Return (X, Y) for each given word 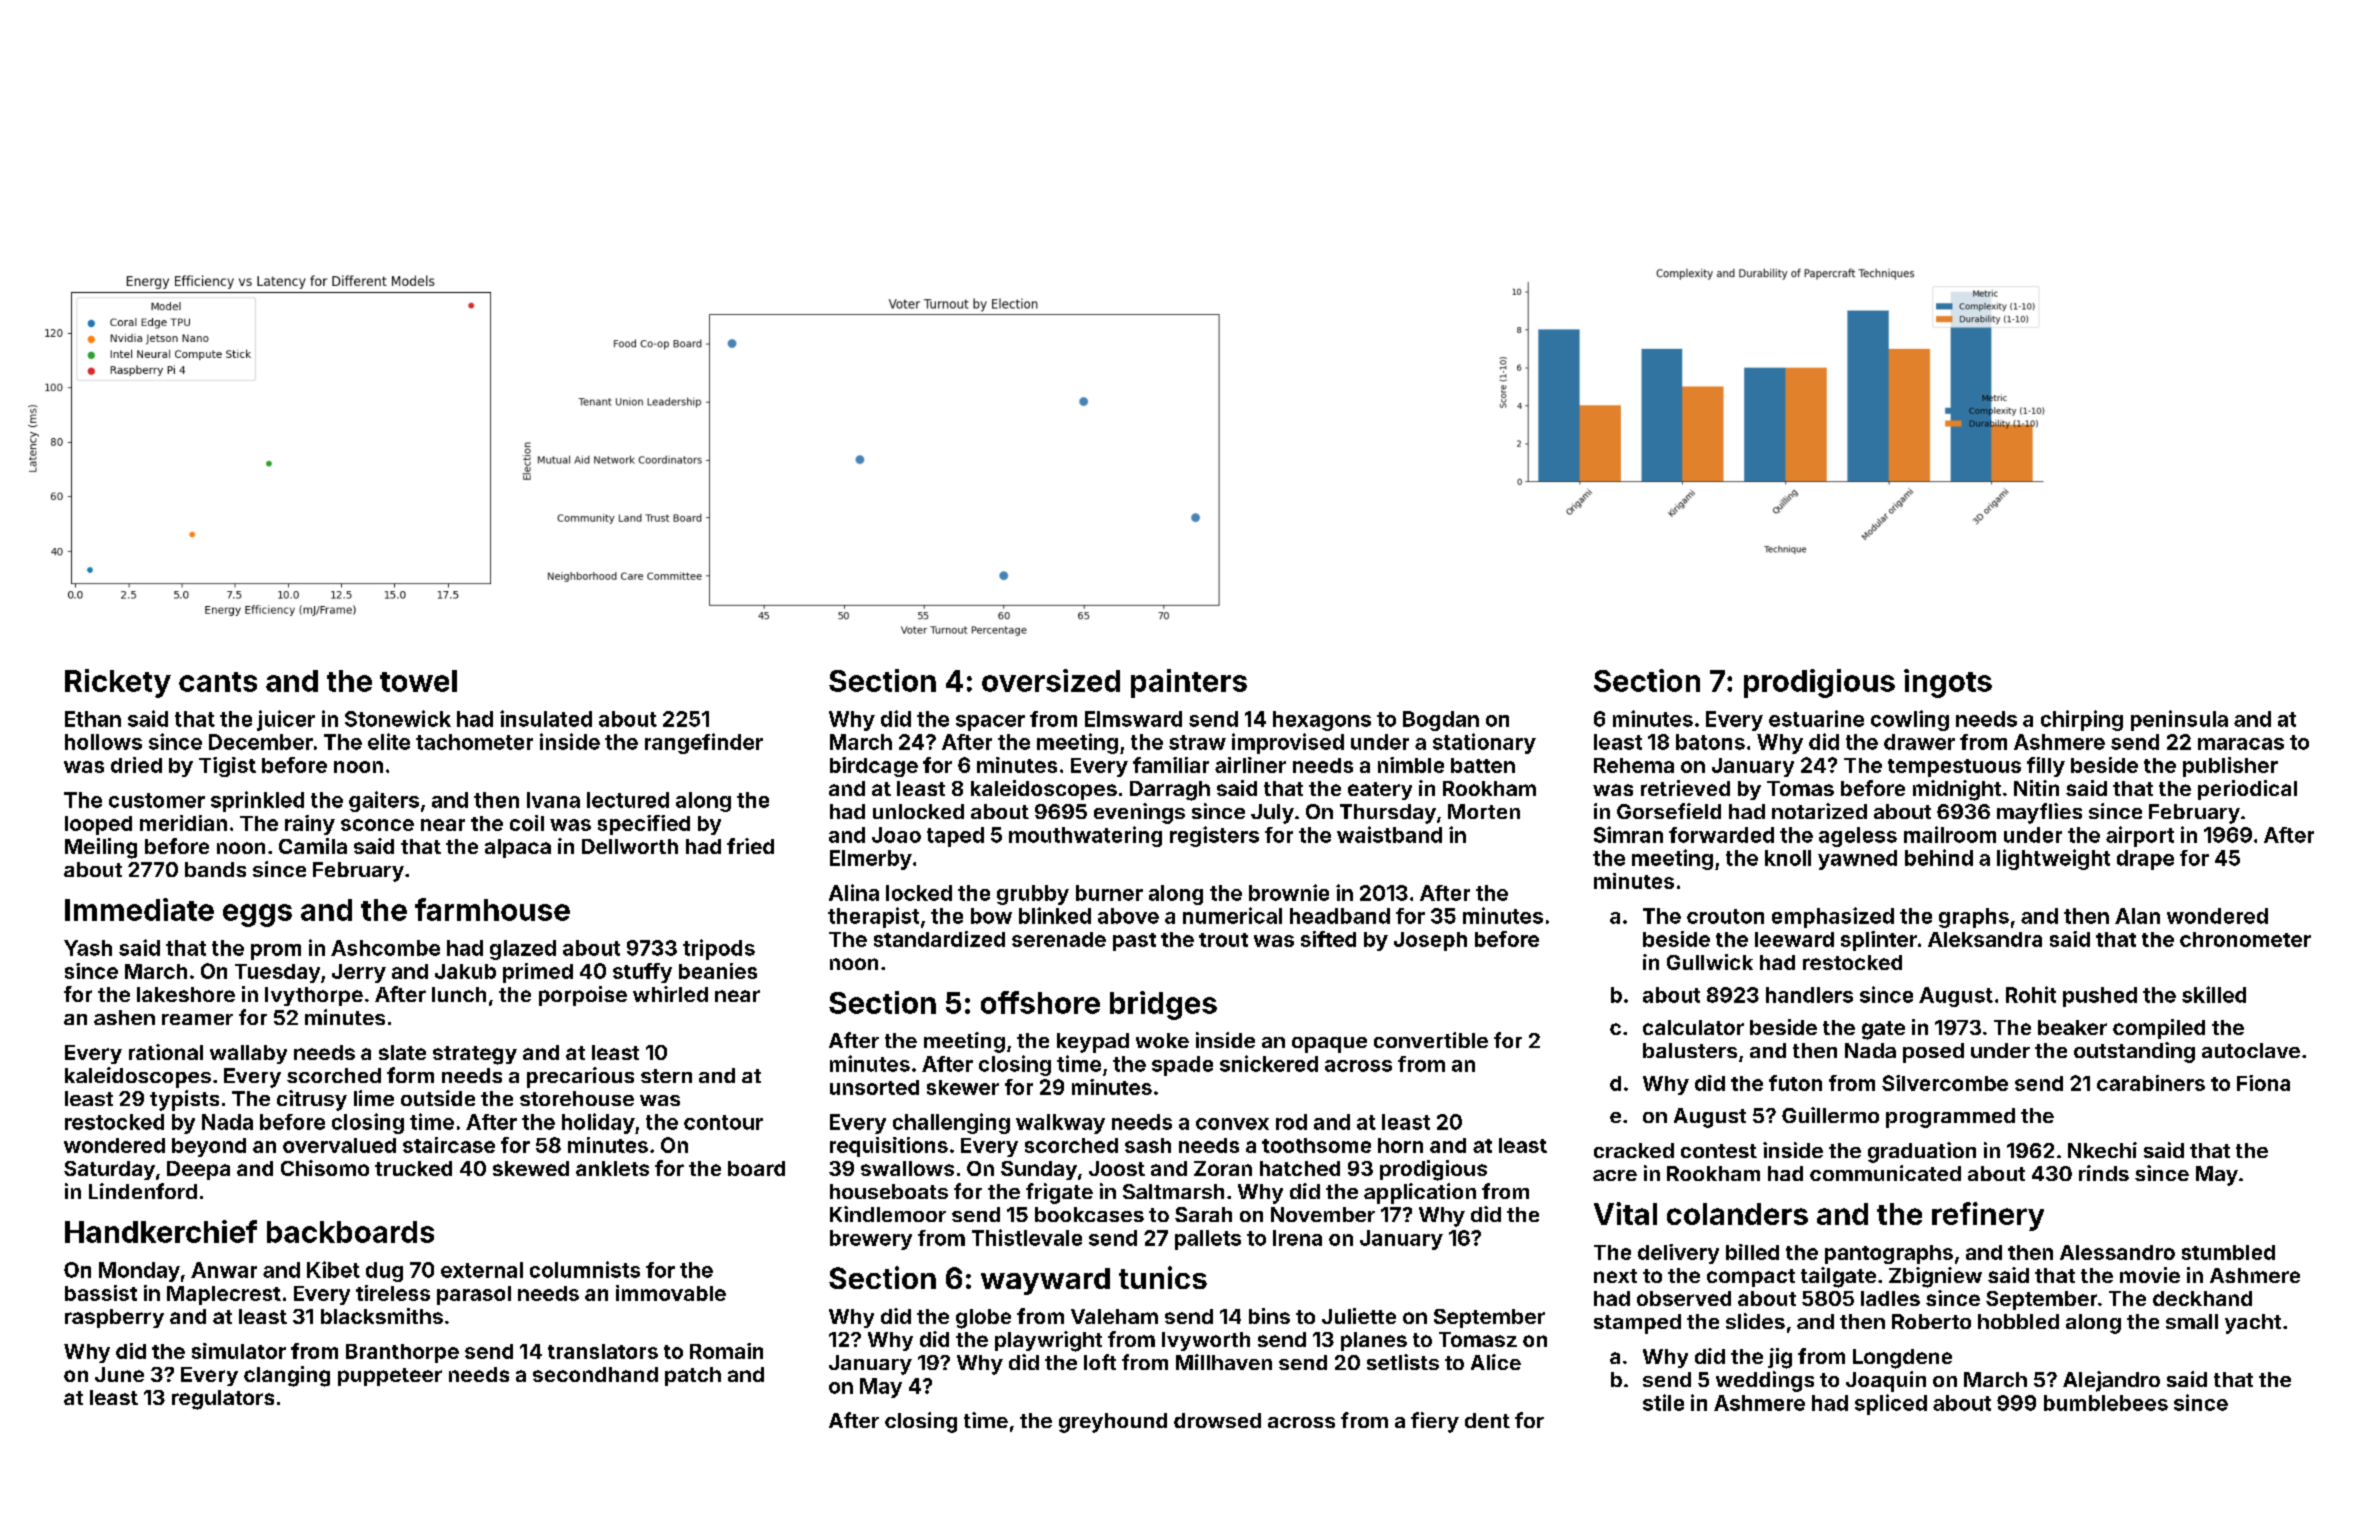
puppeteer (390, 1377)
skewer (963, 1087)
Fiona (2263, 1083)
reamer (197, 1019)
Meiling (101, 848)
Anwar (224, 1270)
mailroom (1950, 834)
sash (1148, 1145)
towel (418, 681)
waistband (1389, 834)
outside (438, 1098)
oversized (1051, 680)
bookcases (1089, 1214)
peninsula (2179, 720)
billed (1752, 1252)
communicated (1885, 1173)
